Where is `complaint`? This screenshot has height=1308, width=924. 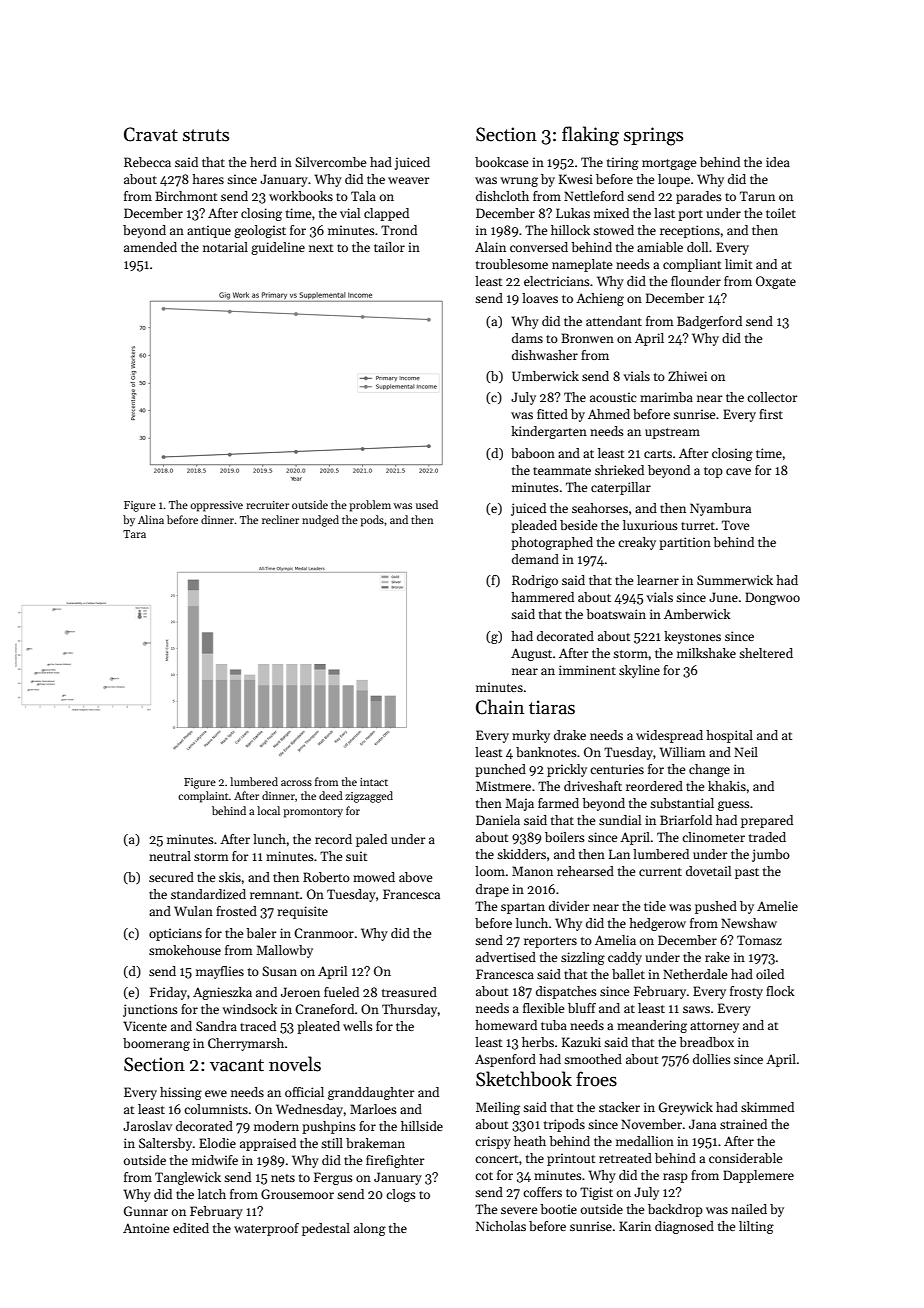 complaint is located at coordinates (203, 797).
